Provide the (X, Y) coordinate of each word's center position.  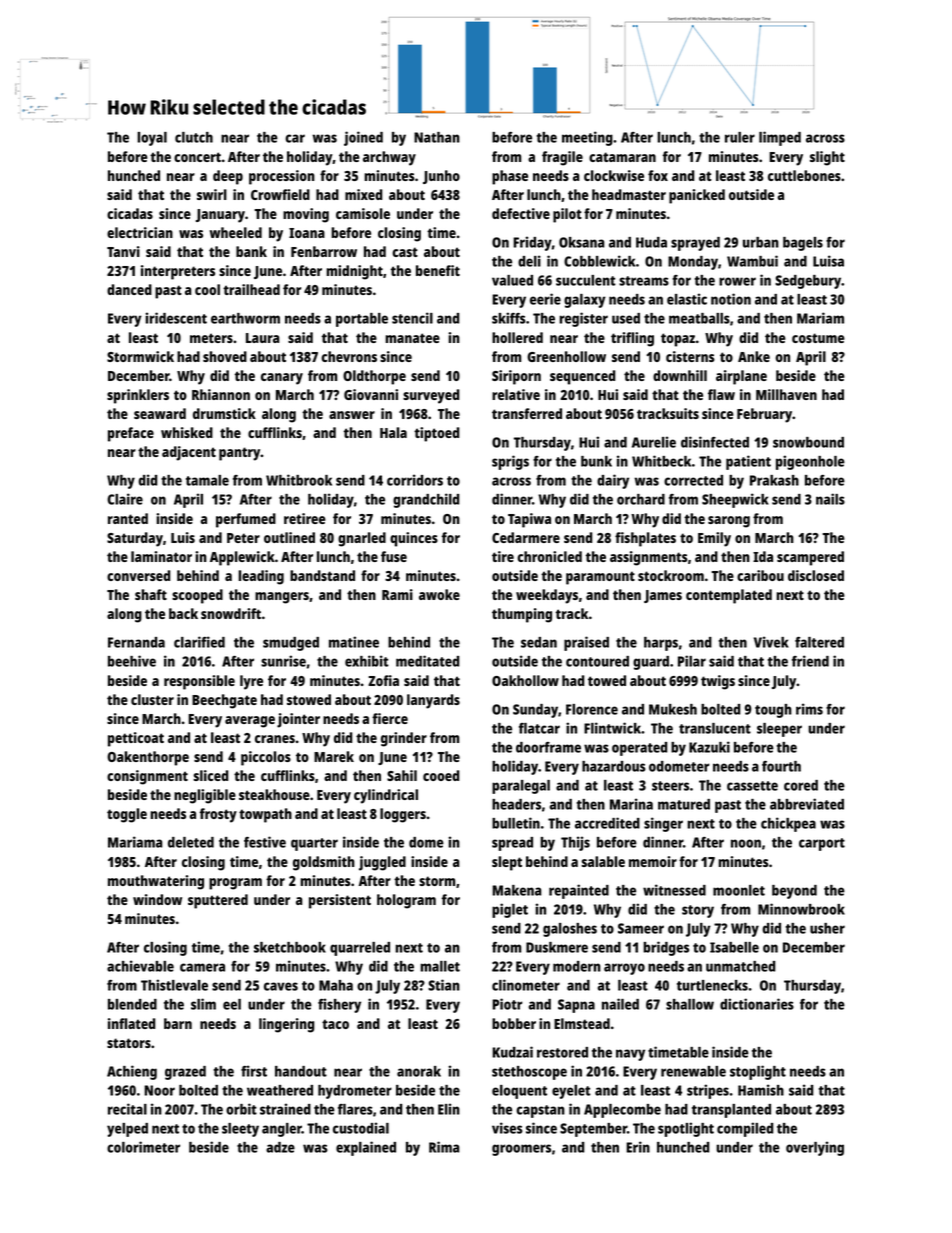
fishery (339, 1005)
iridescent (176, 318)
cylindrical (386, 796)
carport (822, 844)
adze (280, 1147)
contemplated (729, 596)
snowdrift (231, 613)
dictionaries (757, 1004)
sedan (539, 642)
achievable (140, 966)
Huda (651, 242)
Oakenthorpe (148, 758)
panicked (697, 196)
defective (521, 213)
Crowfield (280, 194)
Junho (441, 177)
